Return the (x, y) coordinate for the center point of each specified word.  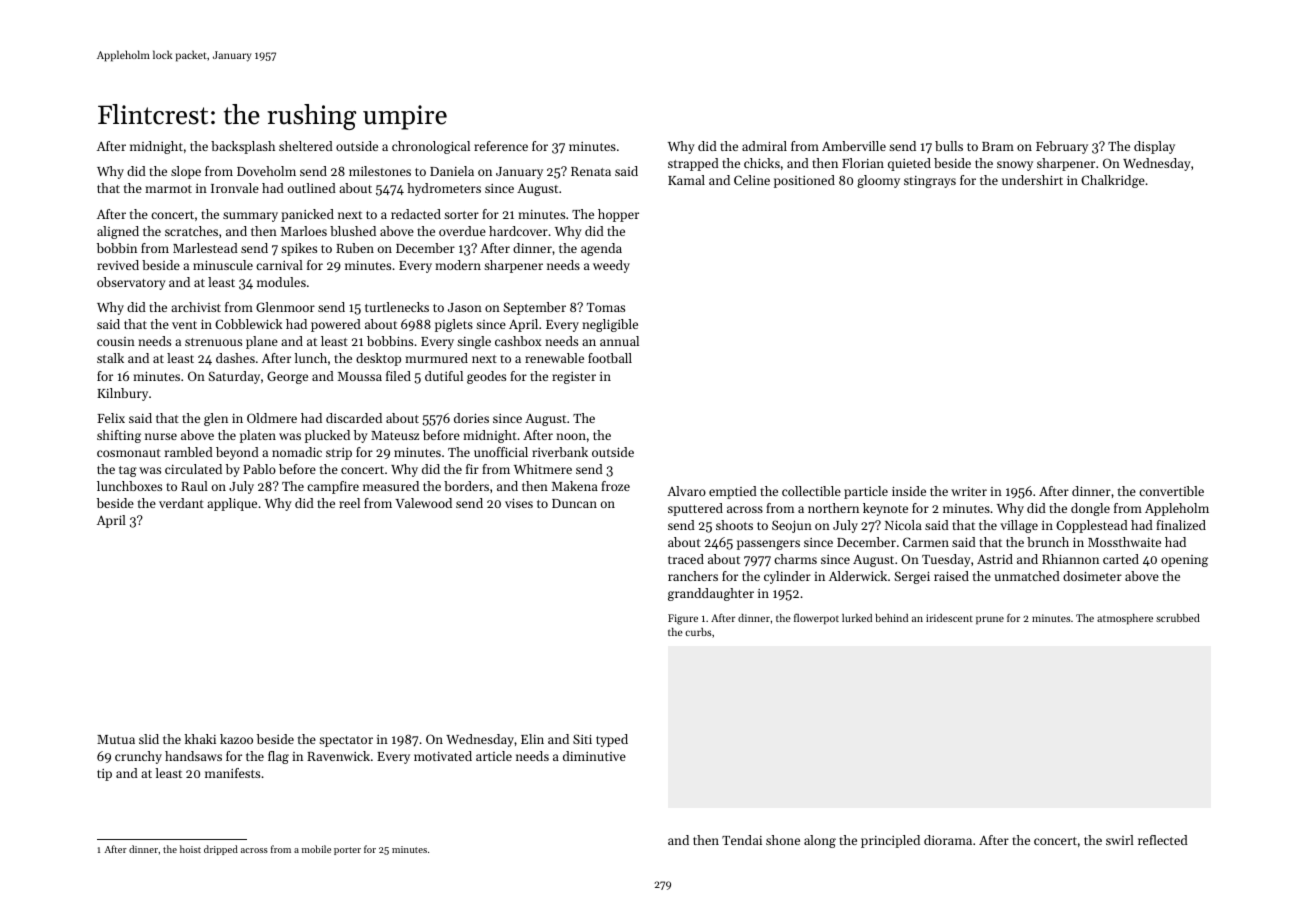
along (820, 841)
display (1154, 147)
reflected (1163, 840)
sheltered (306, 146)
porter (347, 851)
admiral (764, 146)
